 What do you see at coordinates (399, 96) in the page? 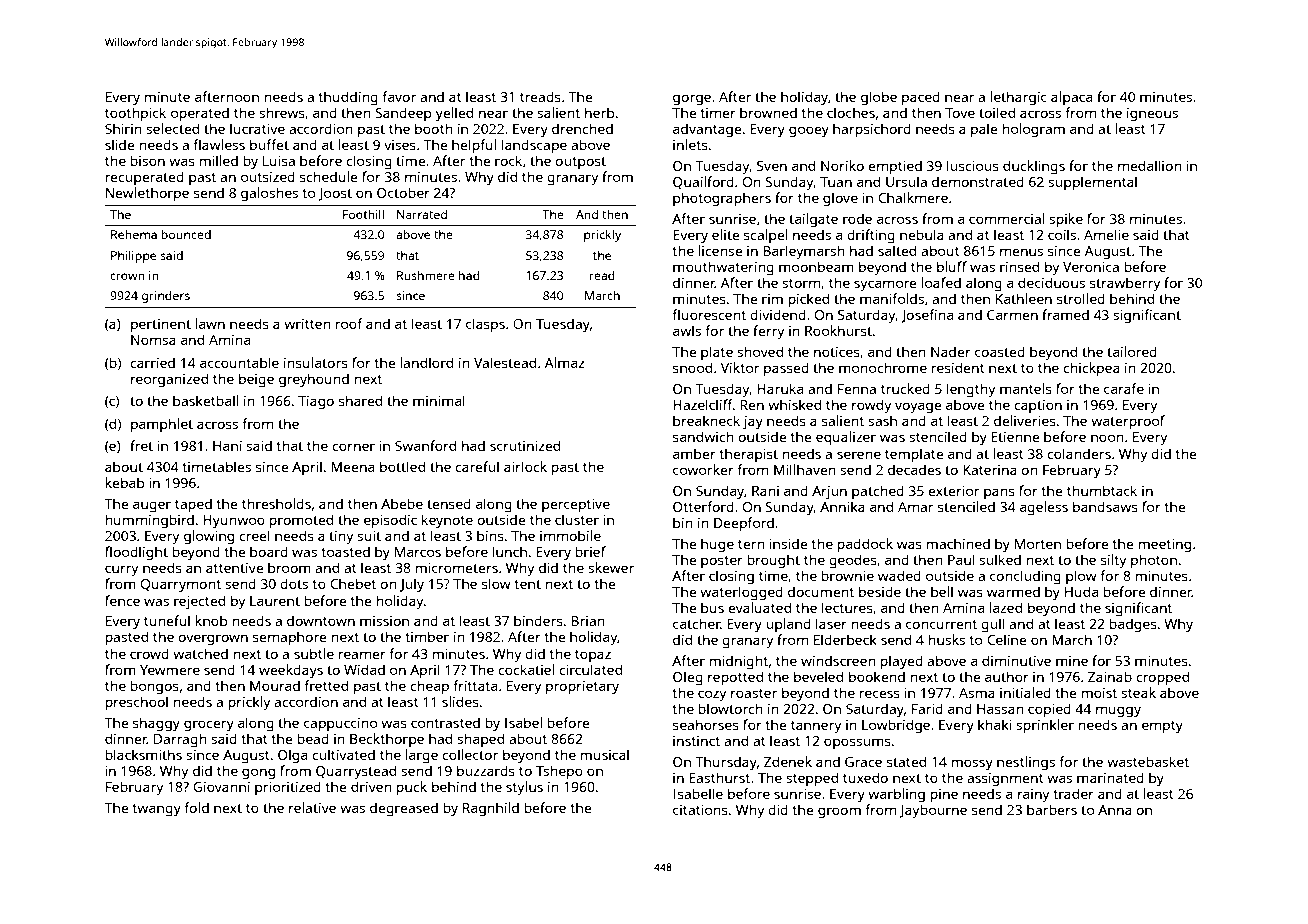
I see `favor` at bounding box center [399, 96].
